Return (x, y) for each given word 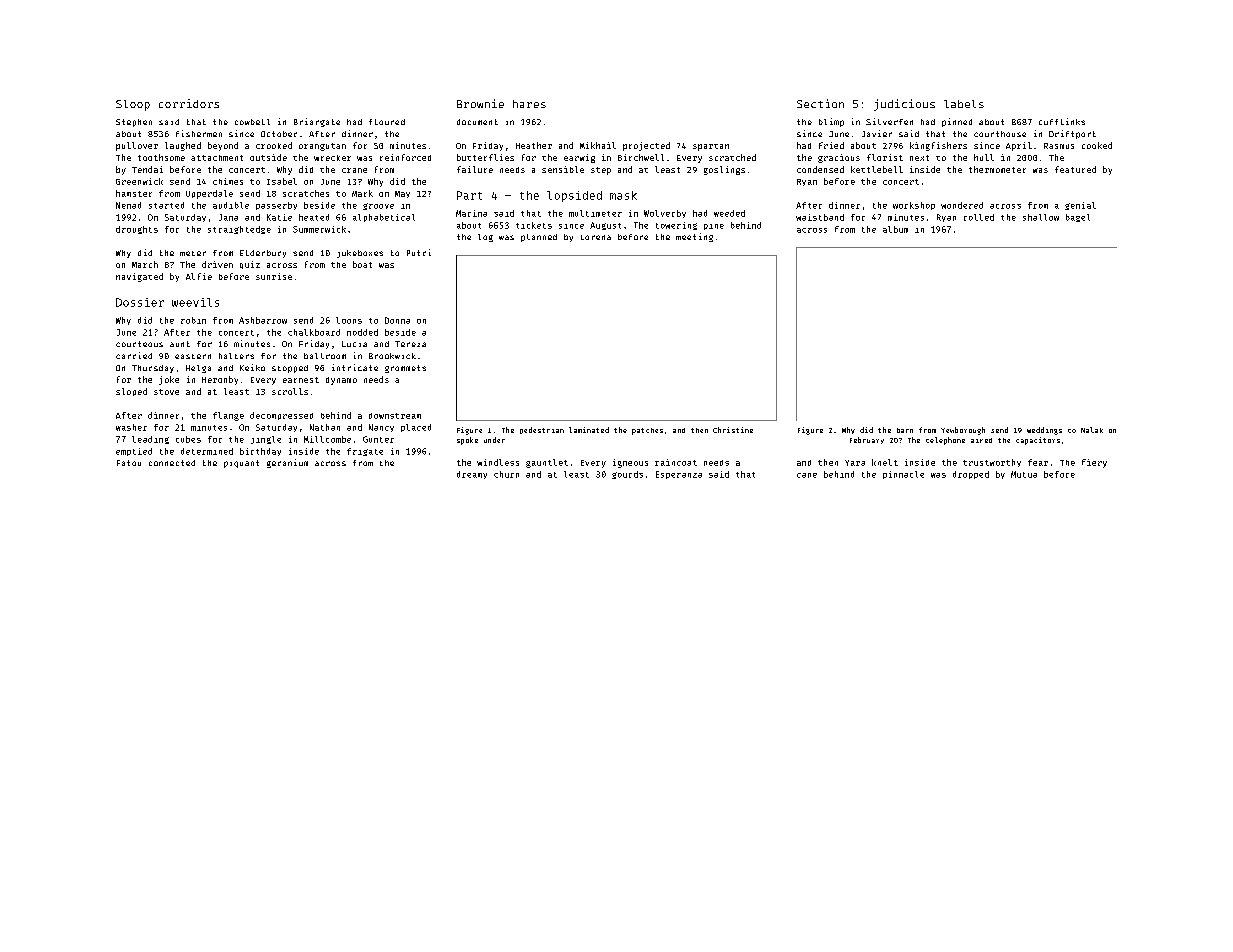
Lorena (596, 237)
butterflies (485, 157)
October (279, 134)
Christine (733, 430)
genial (1080, 206)
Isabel (282, 181)
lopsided (574, 196)
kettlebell (877, 169)
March (145, 264)
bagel (1078, 218)
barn (905, 430)
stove (166, 392)
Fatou (129, 463)
